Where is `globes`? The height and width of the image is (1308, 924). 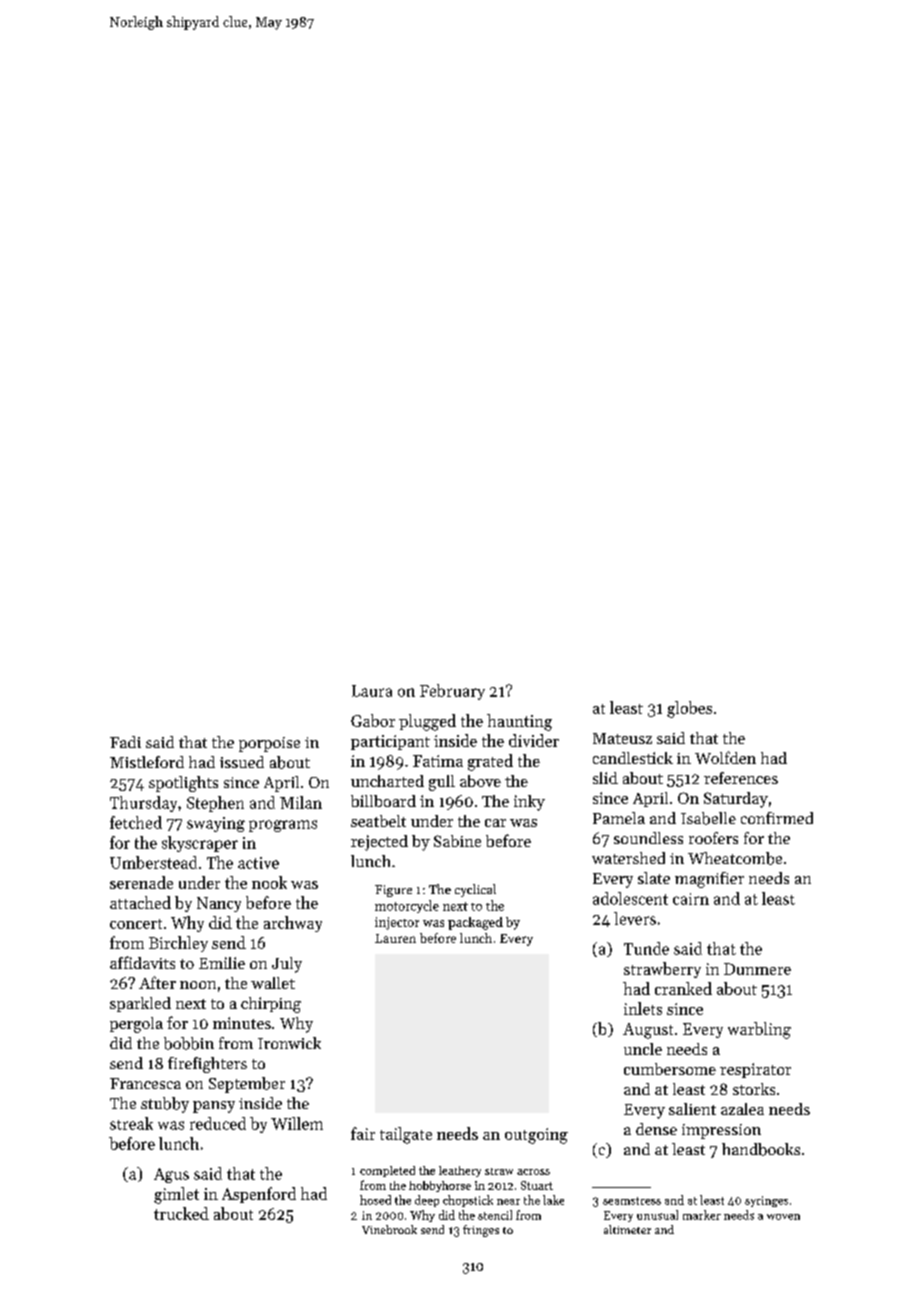
globes is located at coordinates (689, 709).
